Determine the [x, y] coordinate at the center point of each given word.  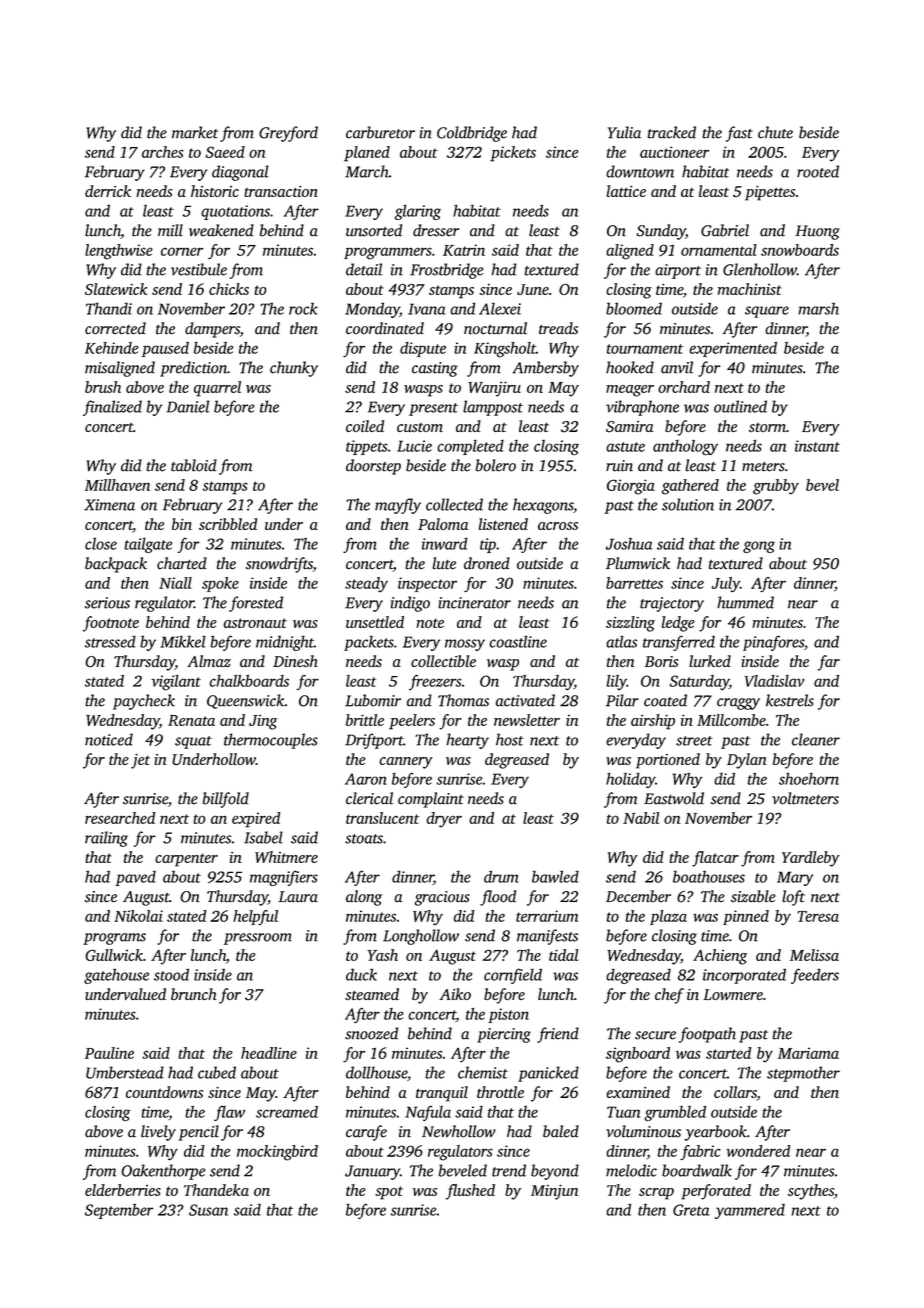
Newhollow [459, 1131]
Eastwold [674, 798]
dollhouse [376, 1072]
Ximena [109, 505]
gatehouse [116, 976]
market [195, 132]
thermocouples [271, 741]
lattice [626, 191]
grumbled [675, 1114]
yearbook [716, 1133]
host [510, 739]
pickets [513, 154]
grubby [776, 487]
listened [503, 524]
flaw [229, 1113]
